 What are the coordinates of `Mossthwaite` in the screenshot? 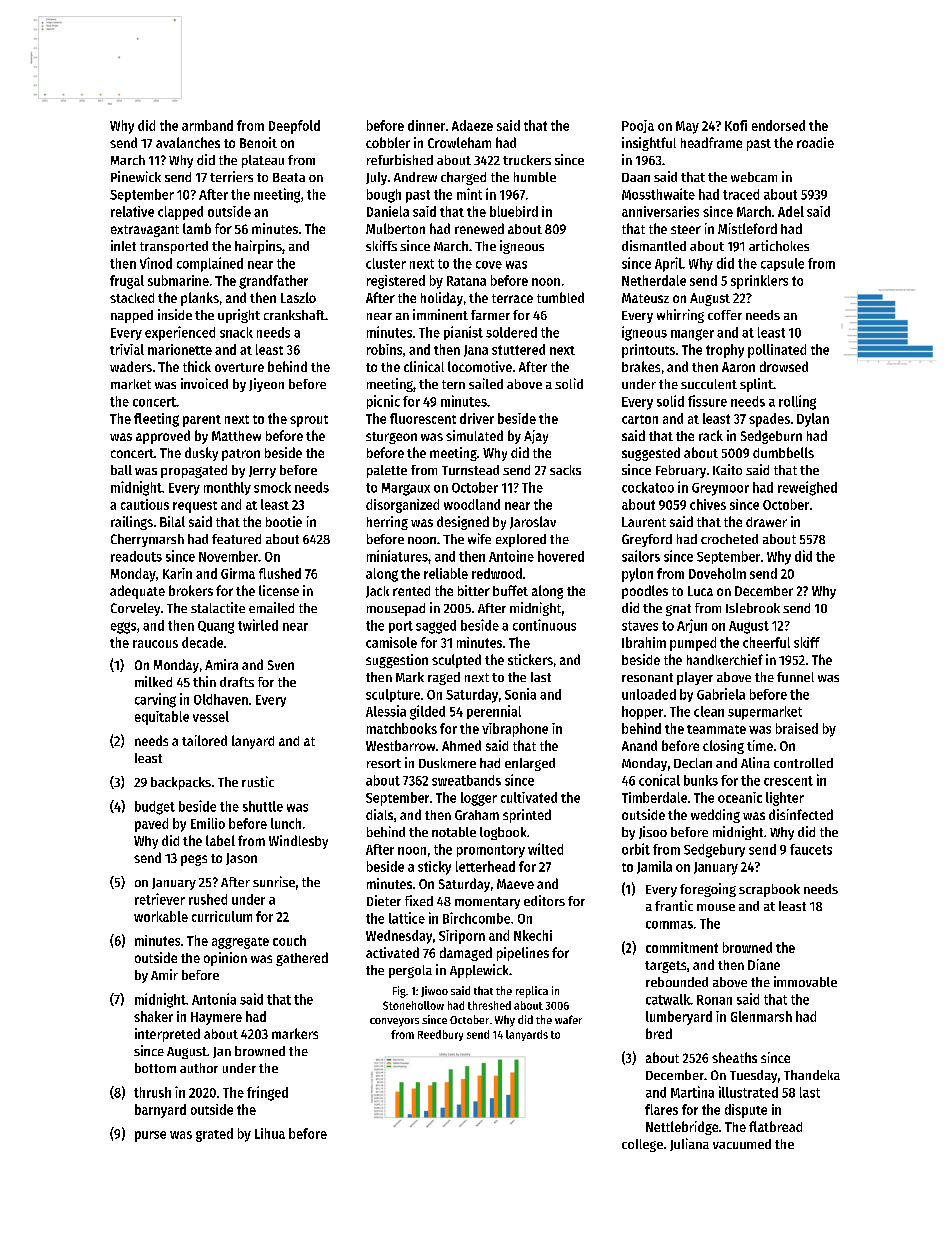 It's located at (658, 194).
